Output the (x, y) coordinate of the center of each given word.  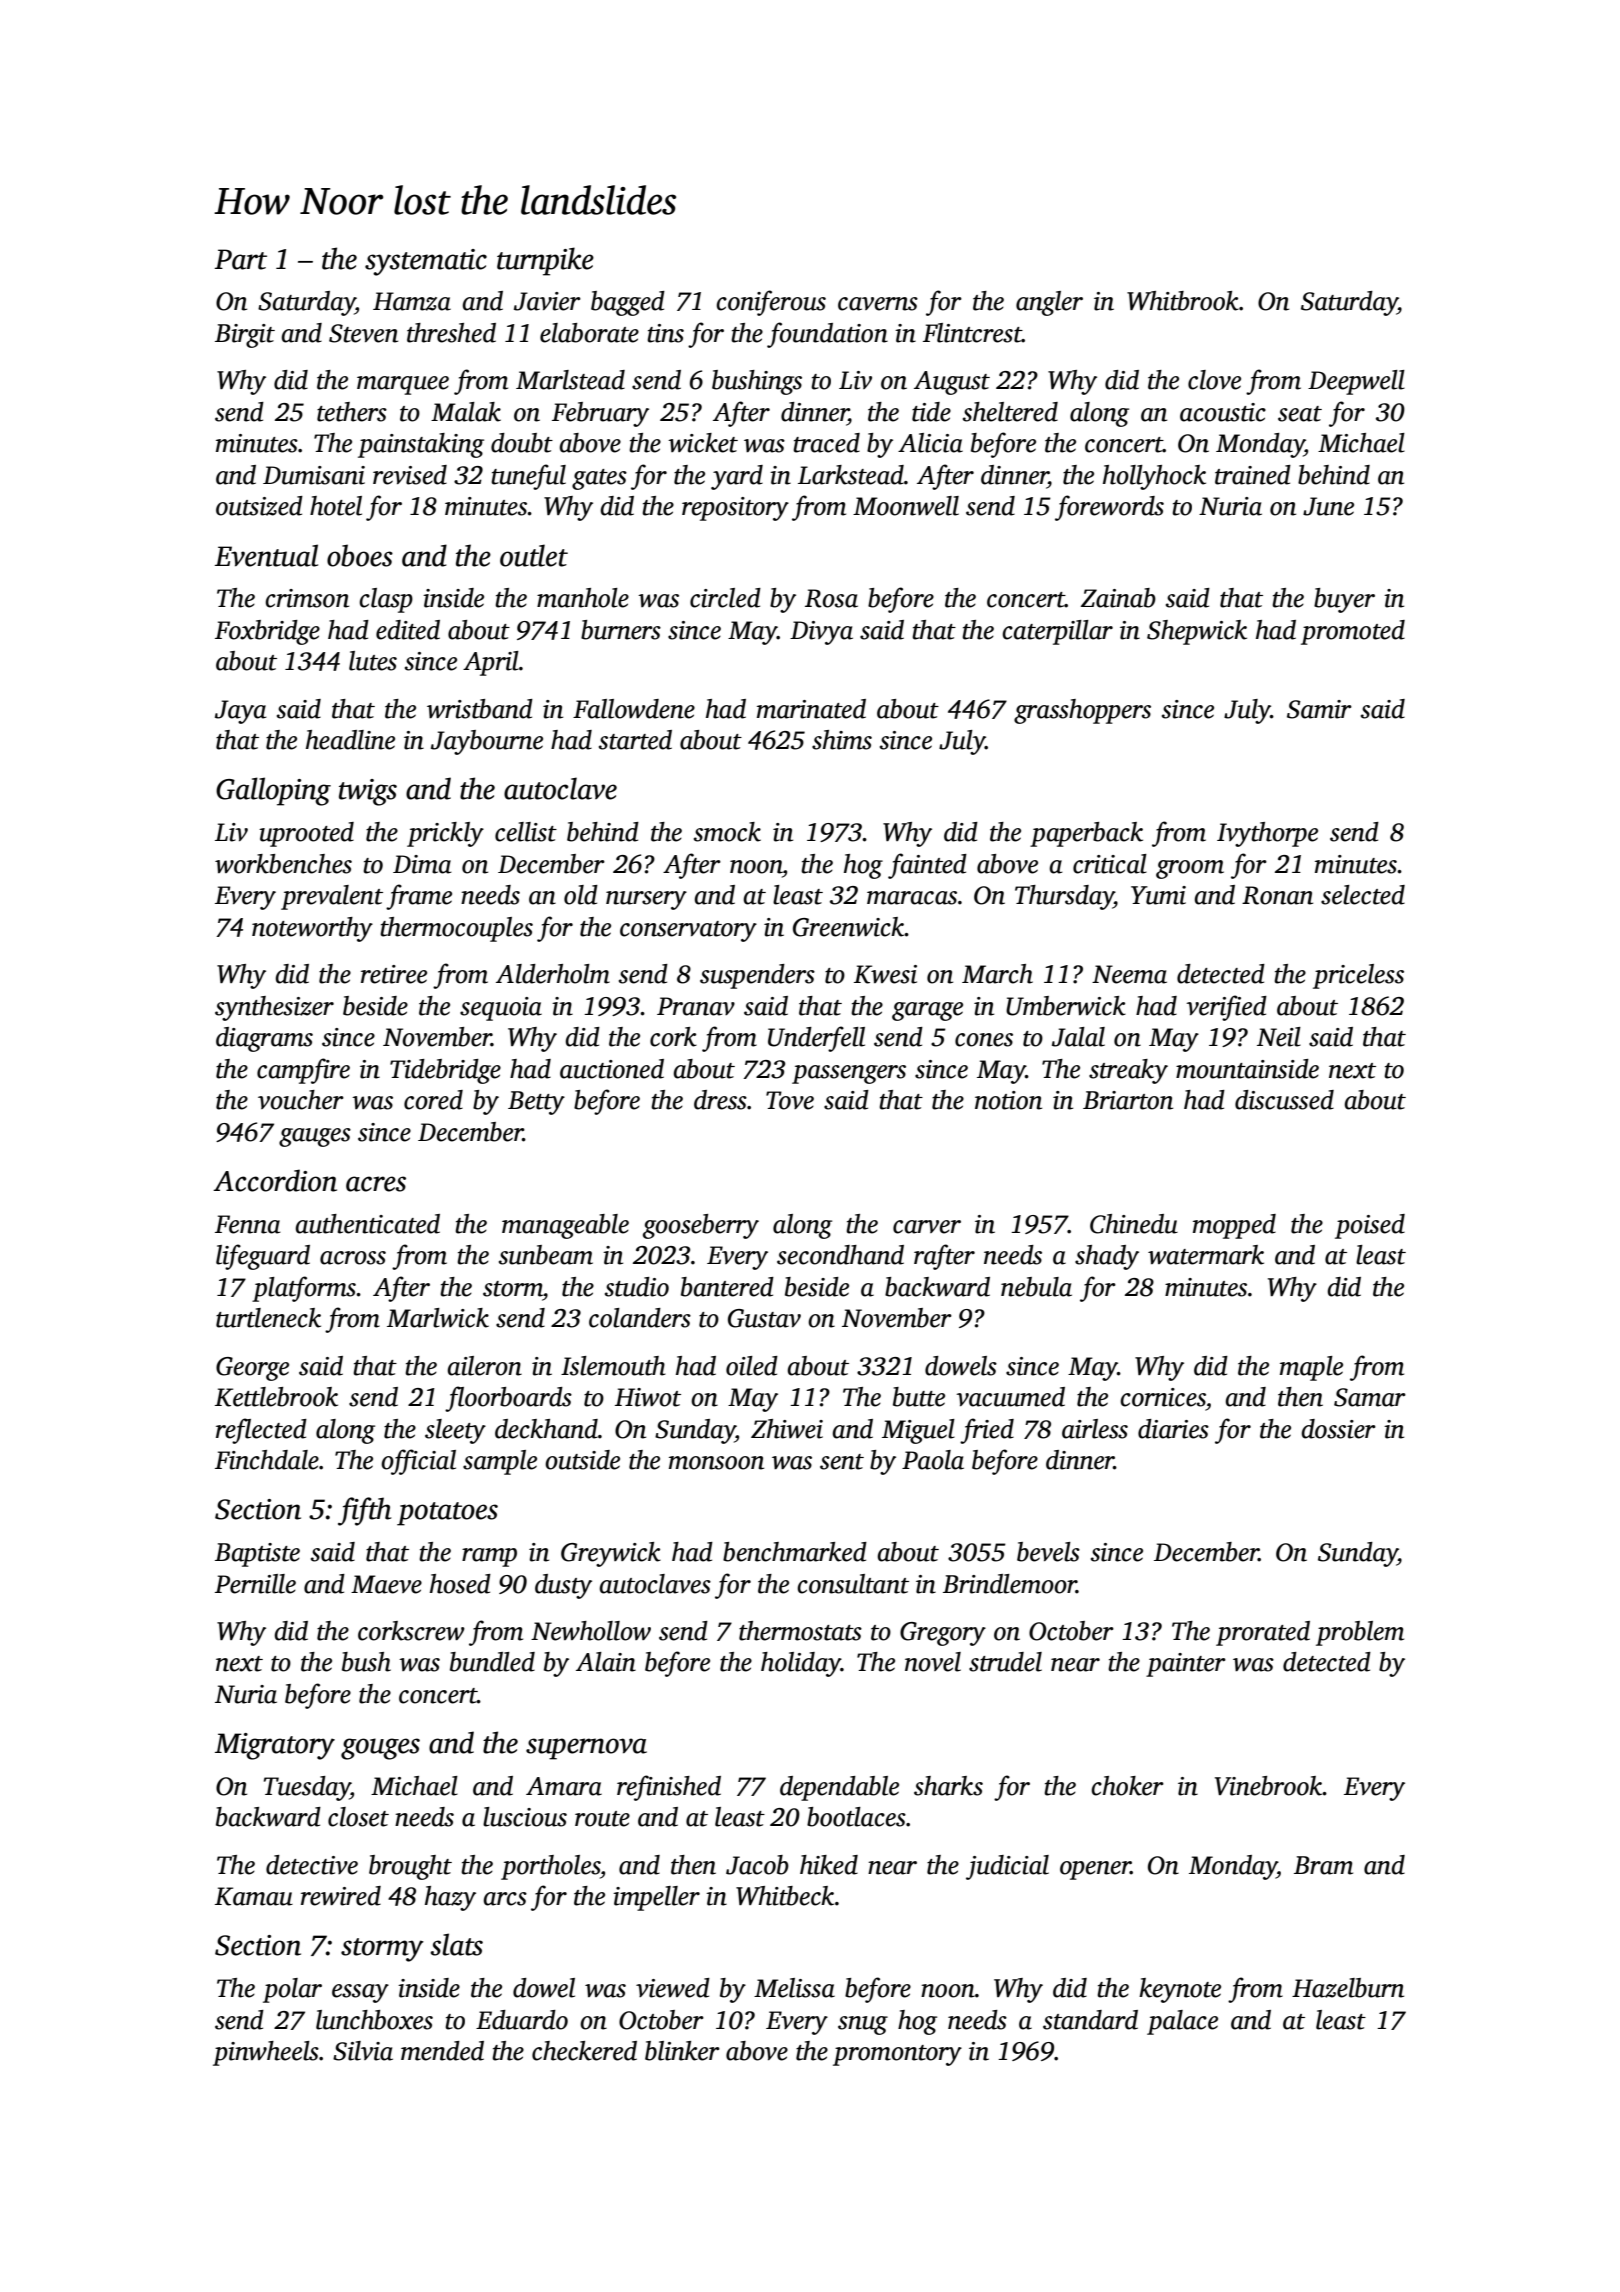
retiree (394, 974)
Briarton (1128, 1100)
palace (1182, 2022)
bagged (628, 303)
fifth (364, 1511)
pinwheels (266, 2053)
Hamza (412, 301)
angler (1049, 303)
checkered (584, 2051)
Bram (1323, 1865)
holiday (801, 1664)
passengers (849, 1074)
